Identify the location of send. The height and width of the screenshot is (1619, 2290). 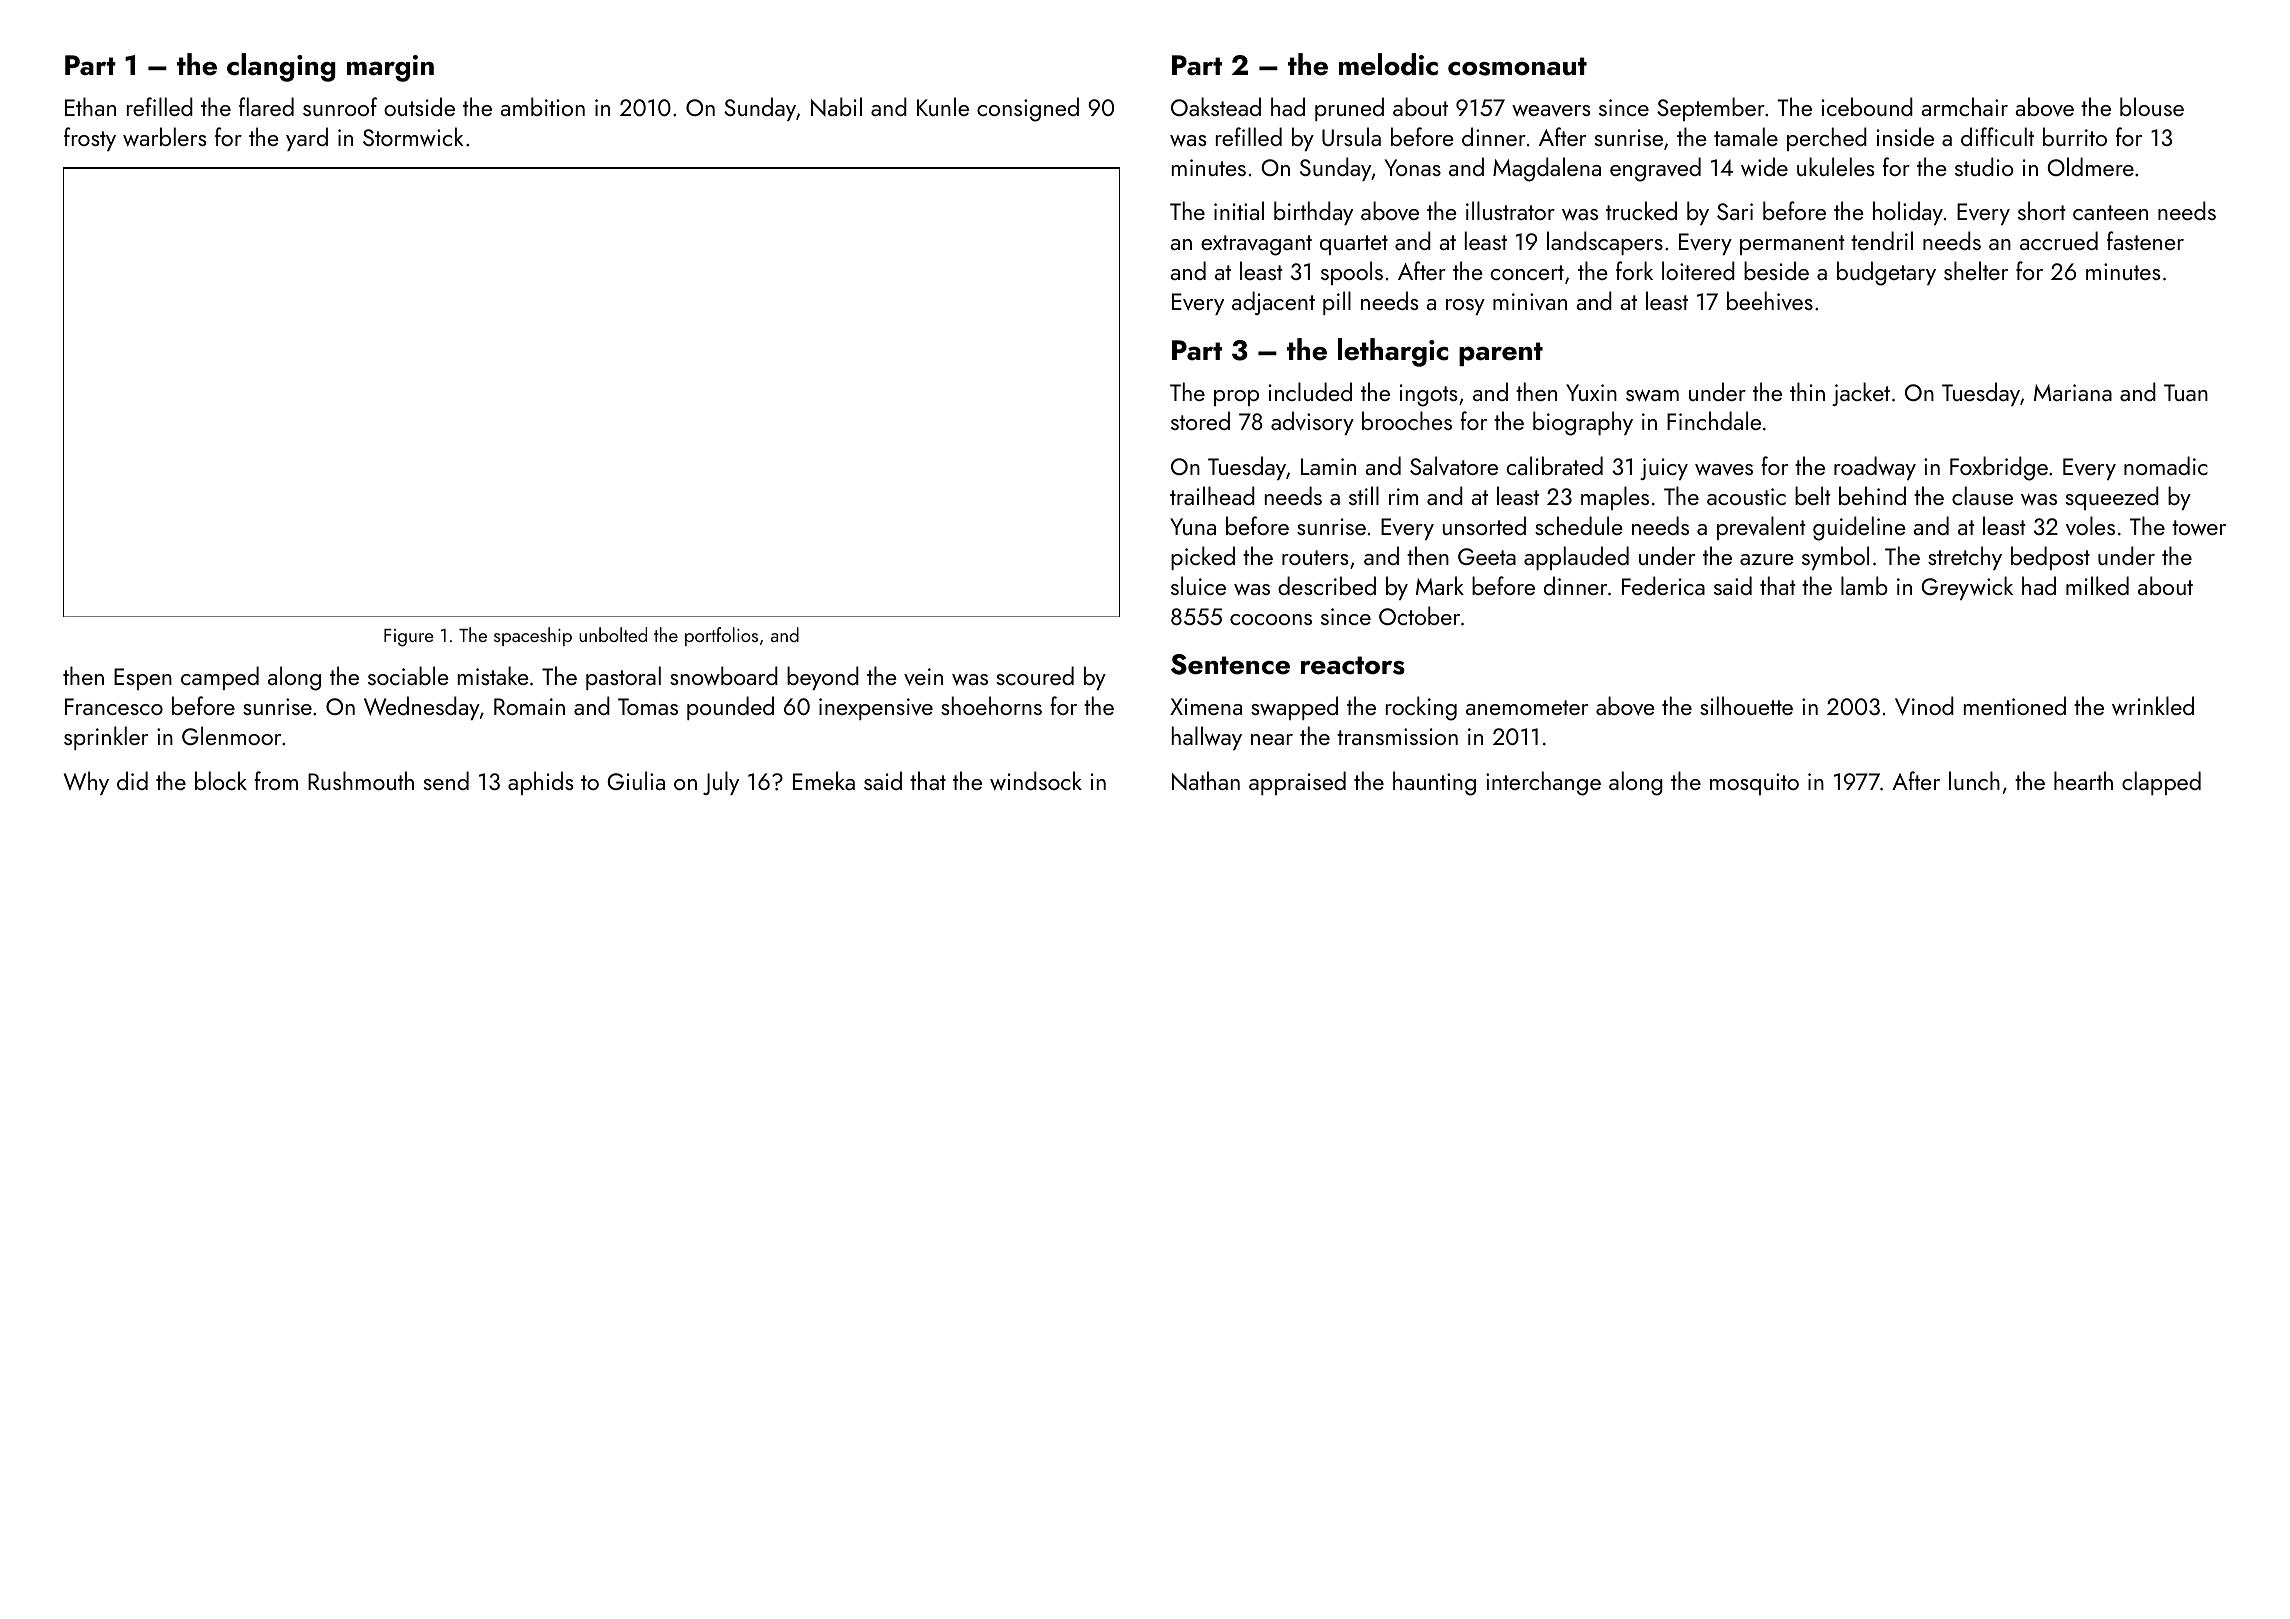
(446, 780).
